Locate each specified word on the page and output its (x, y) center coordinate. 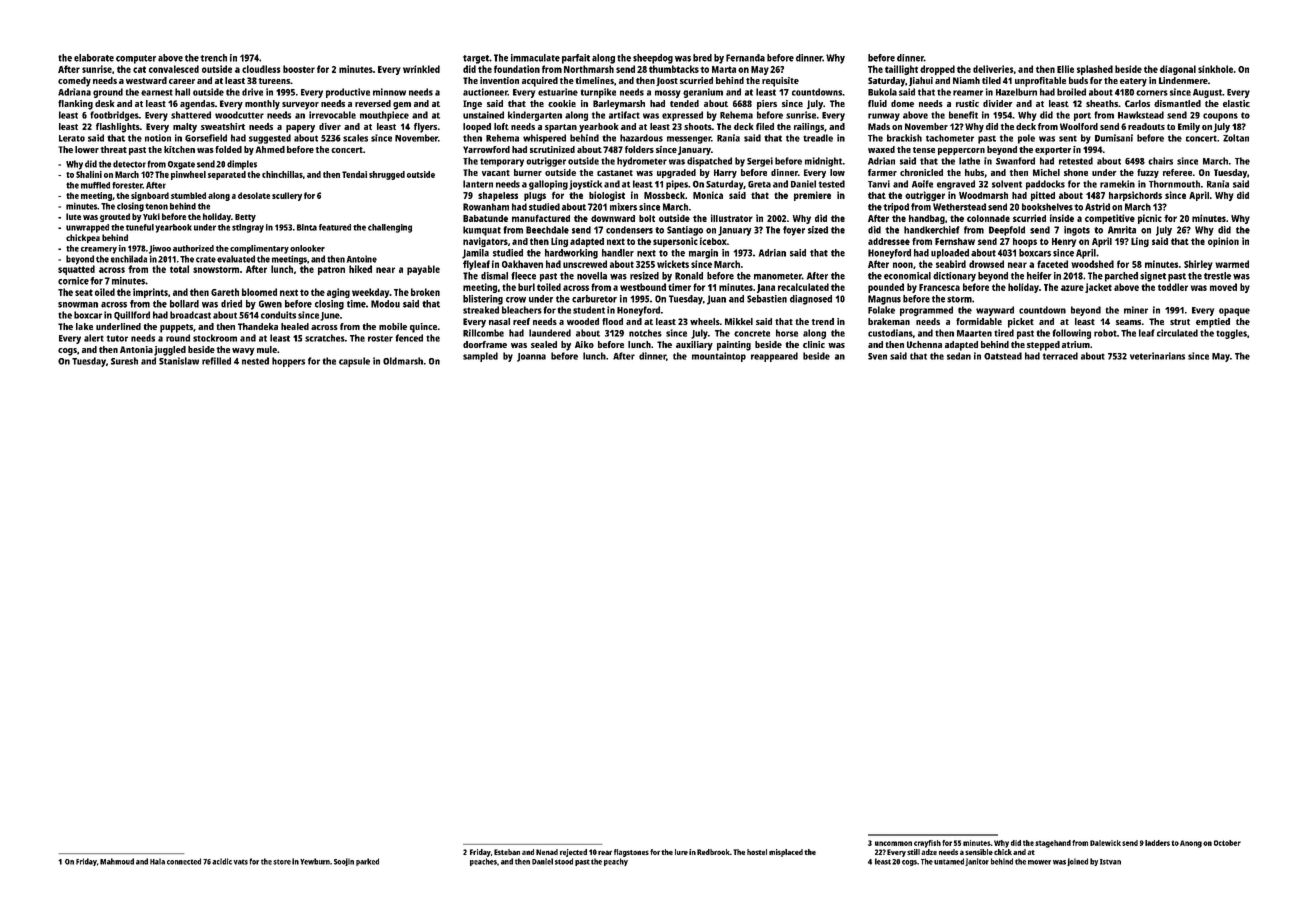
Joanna (531, 357)
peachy (616, 862)
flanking (75, 105)
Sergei (760, 162)
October (1227, 843)
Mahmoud (117, 861)
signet (1153, 277)
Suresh (124, 361)
